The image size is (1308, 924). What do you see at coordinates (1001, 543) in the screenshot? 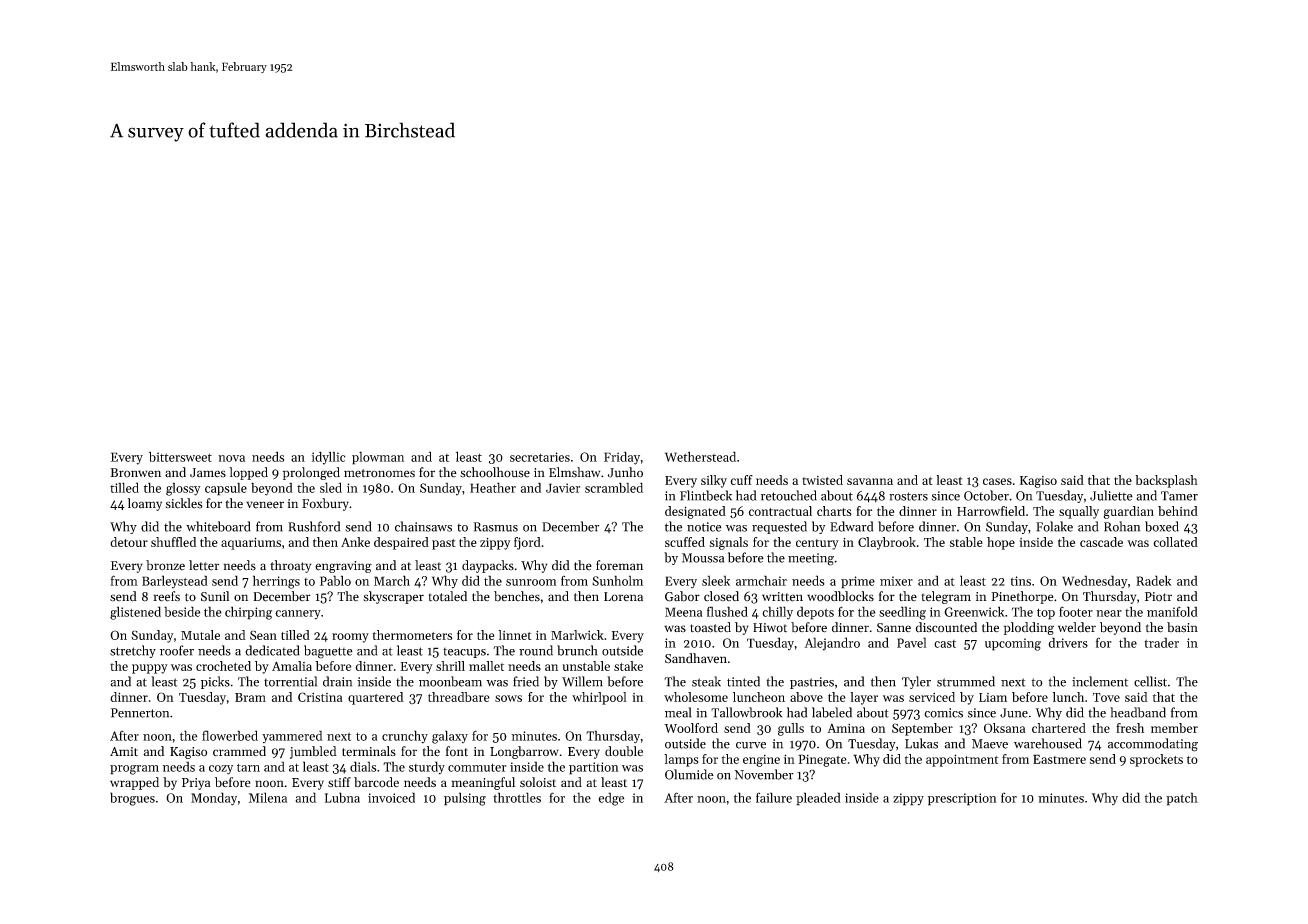
I see `hope` at bounding box center [1001, 543].
